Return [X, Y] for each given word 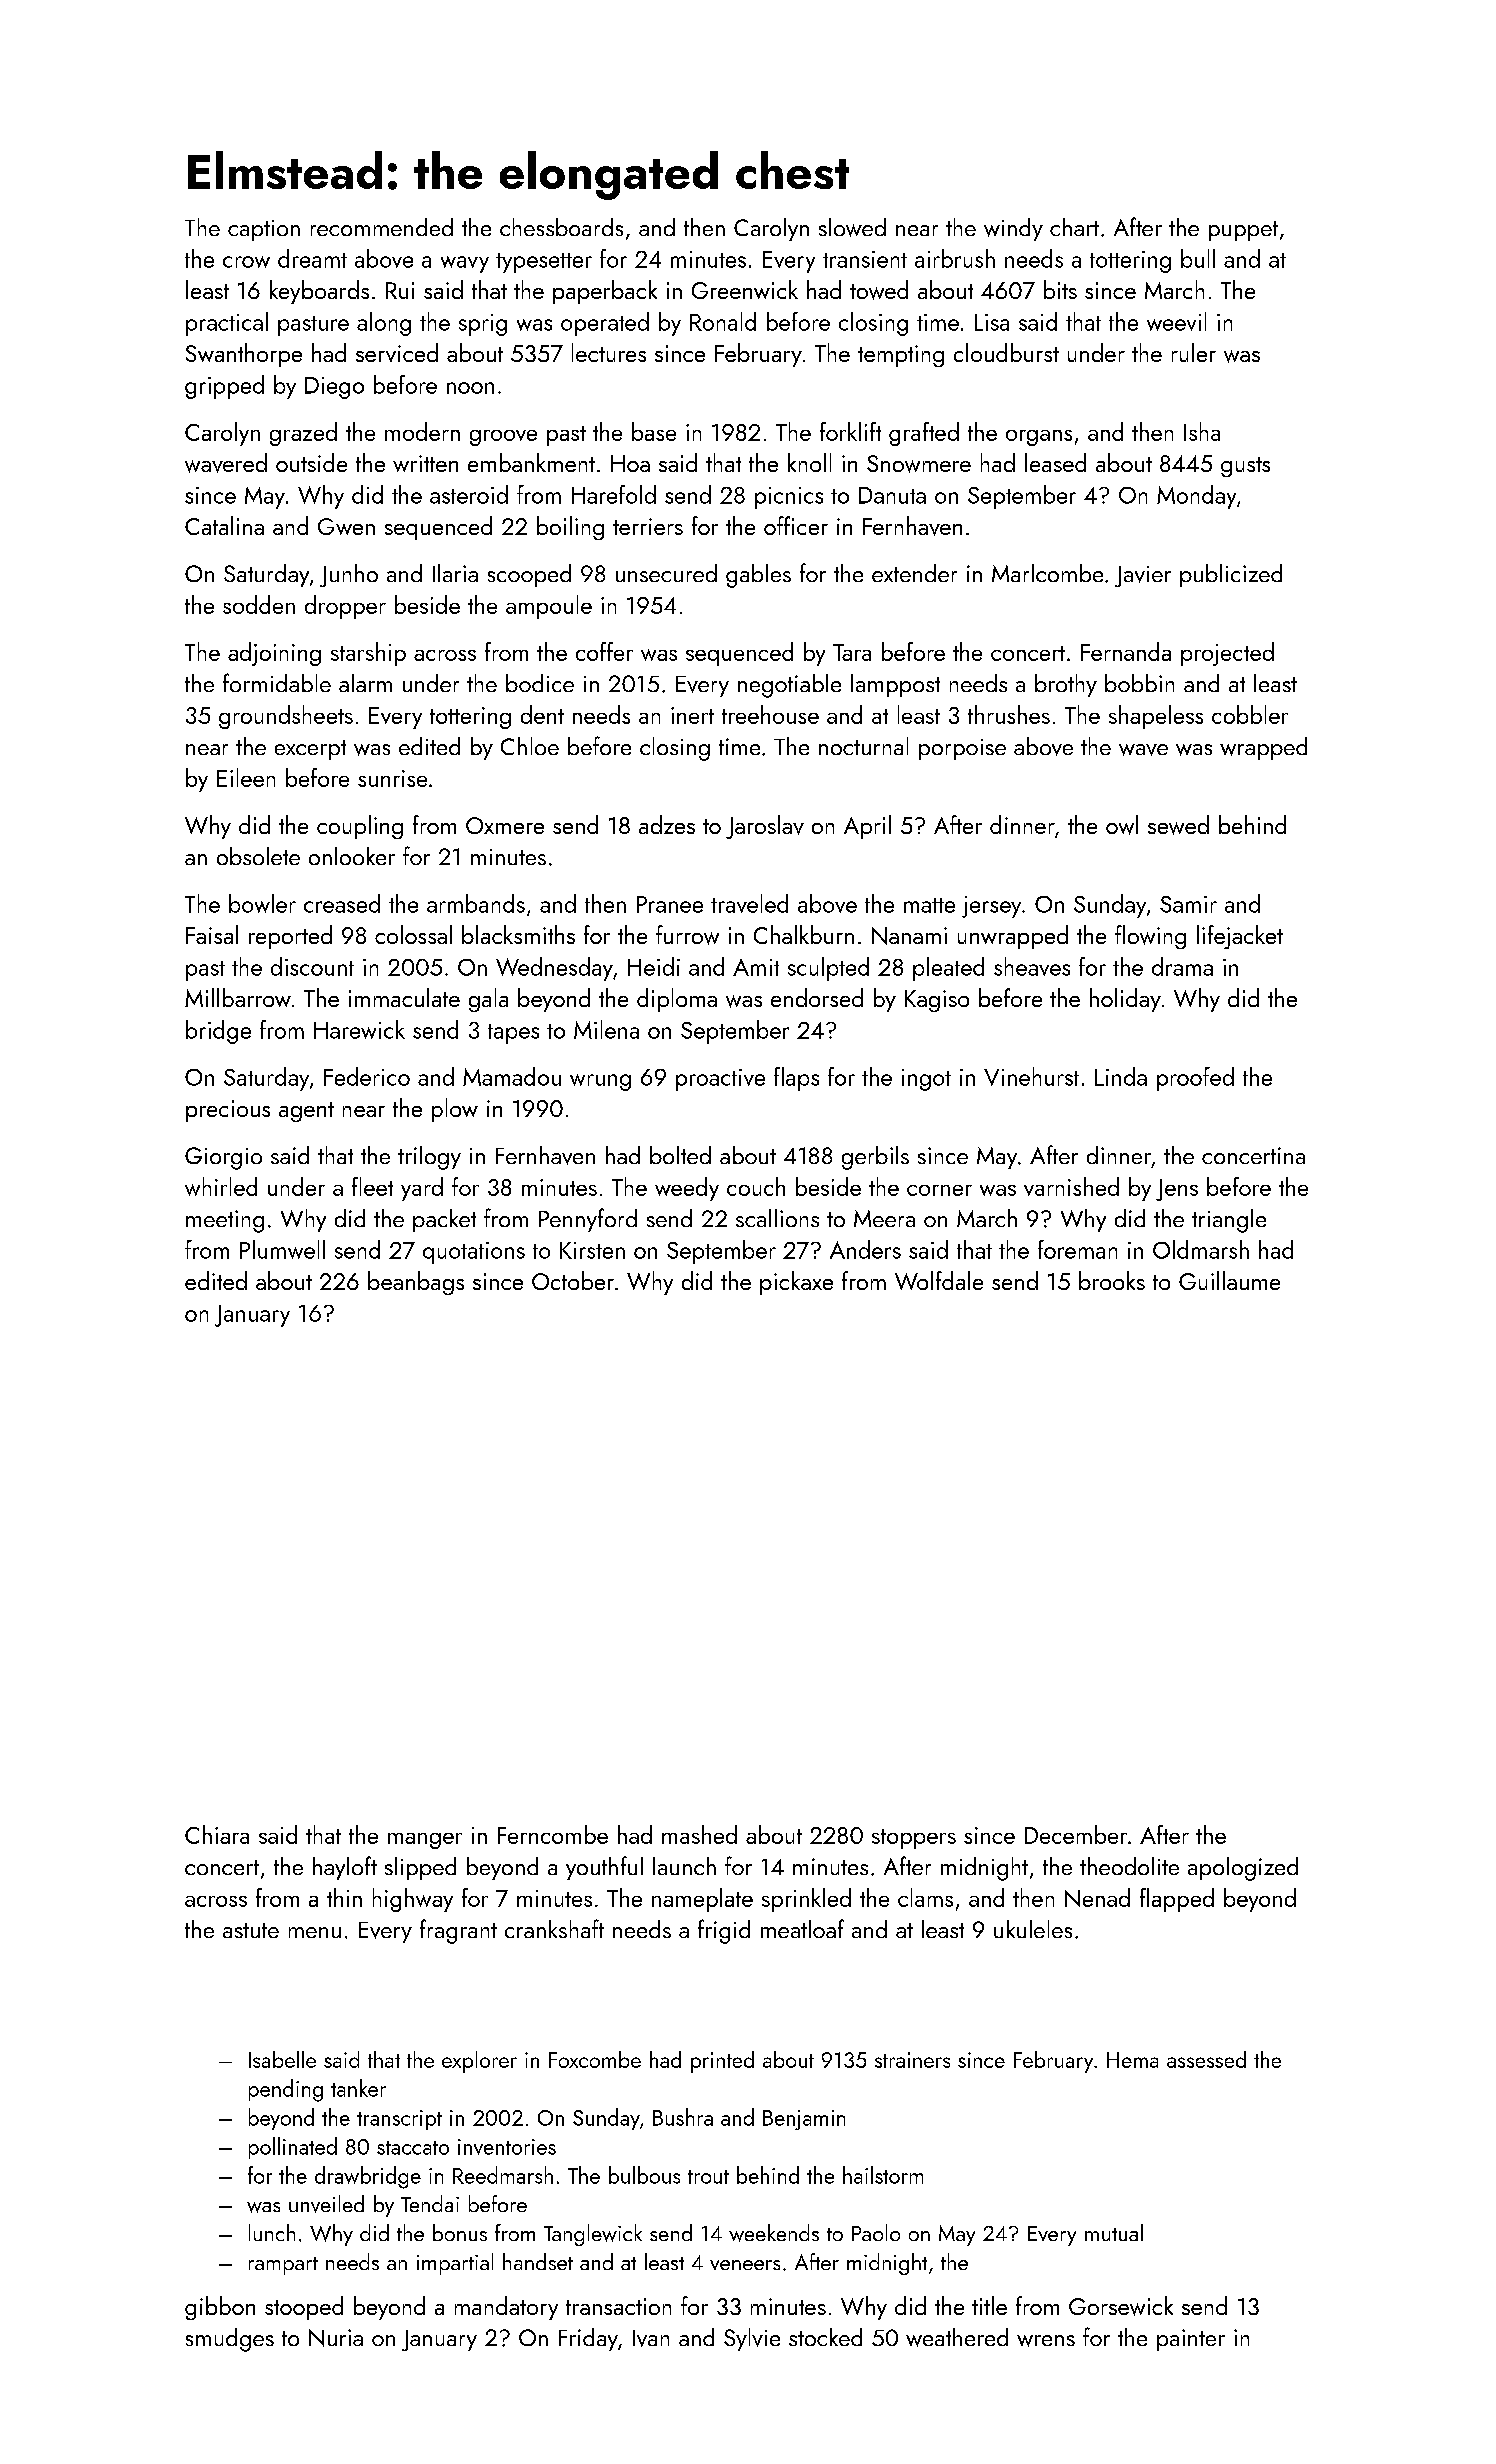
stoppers [914, 1839]
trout [708, 2177]
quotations [474, 1253]
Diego [334, 388]
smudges [230, 2340]
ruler [1194, 352]
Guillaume [1229, 1280]
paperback [605, 292]
